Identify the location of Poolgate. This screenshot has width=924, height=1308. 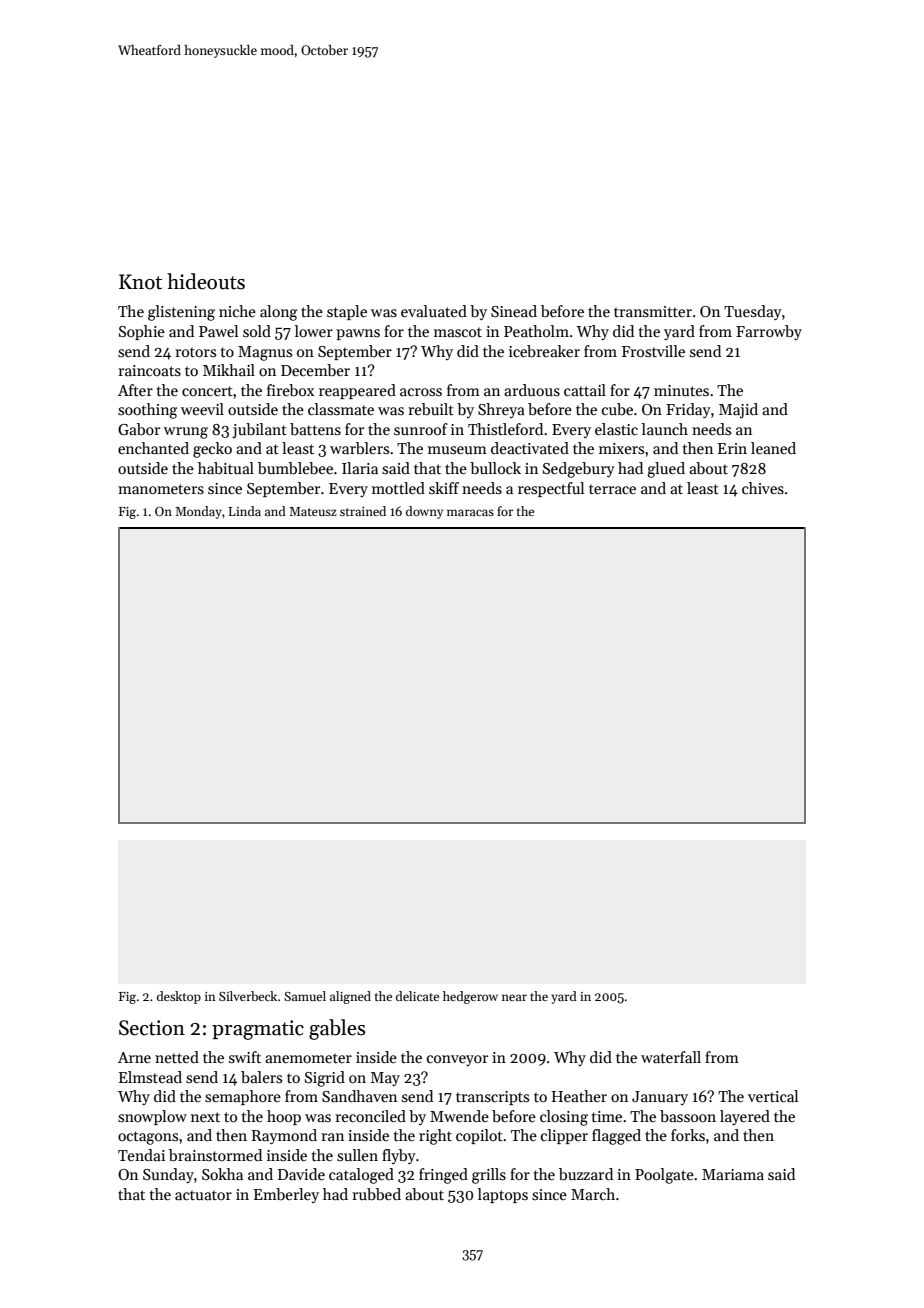
(664, 1176).
